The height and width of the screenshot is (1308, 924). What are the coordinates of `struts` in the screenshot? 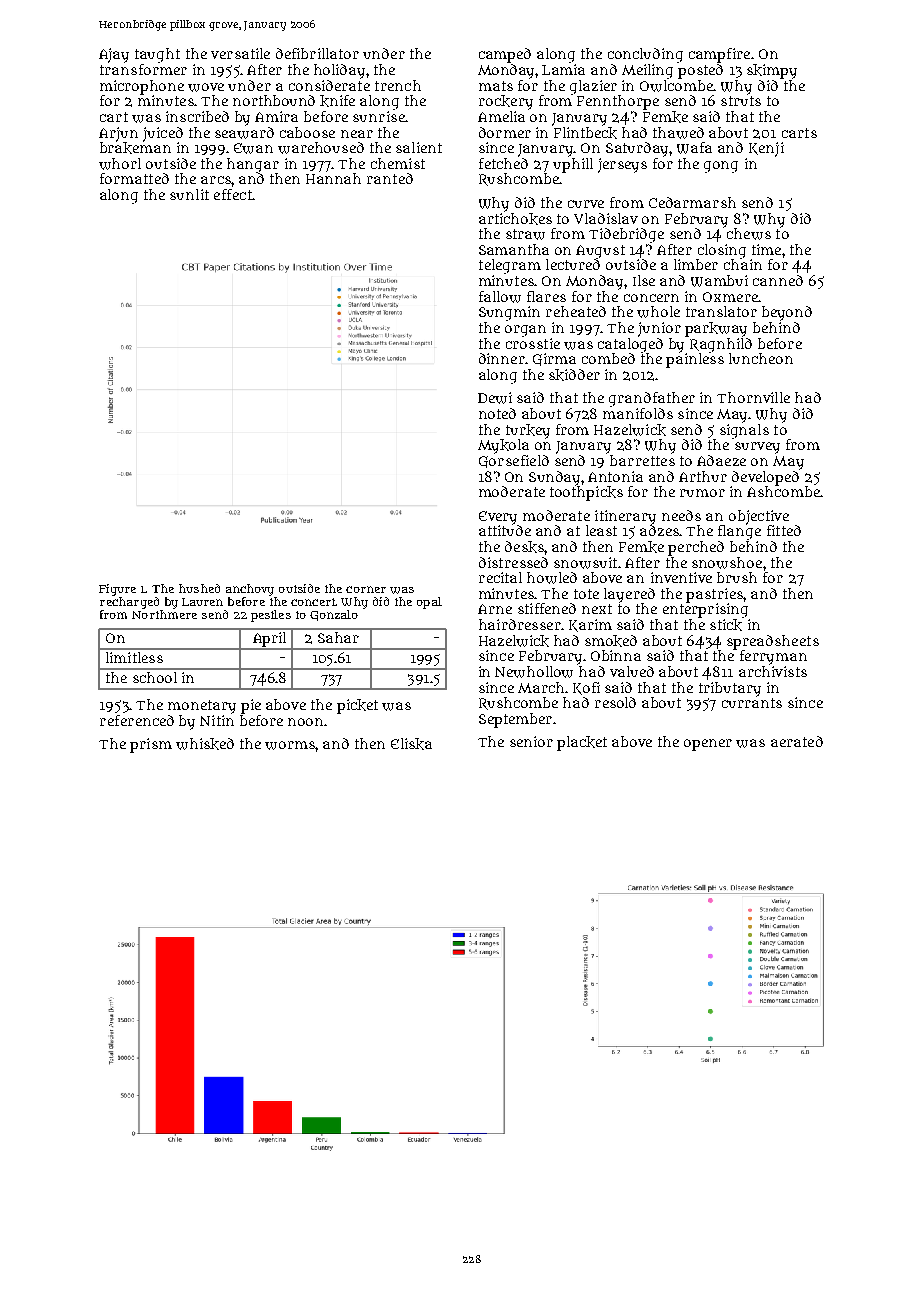 It's located at (741, 101).
